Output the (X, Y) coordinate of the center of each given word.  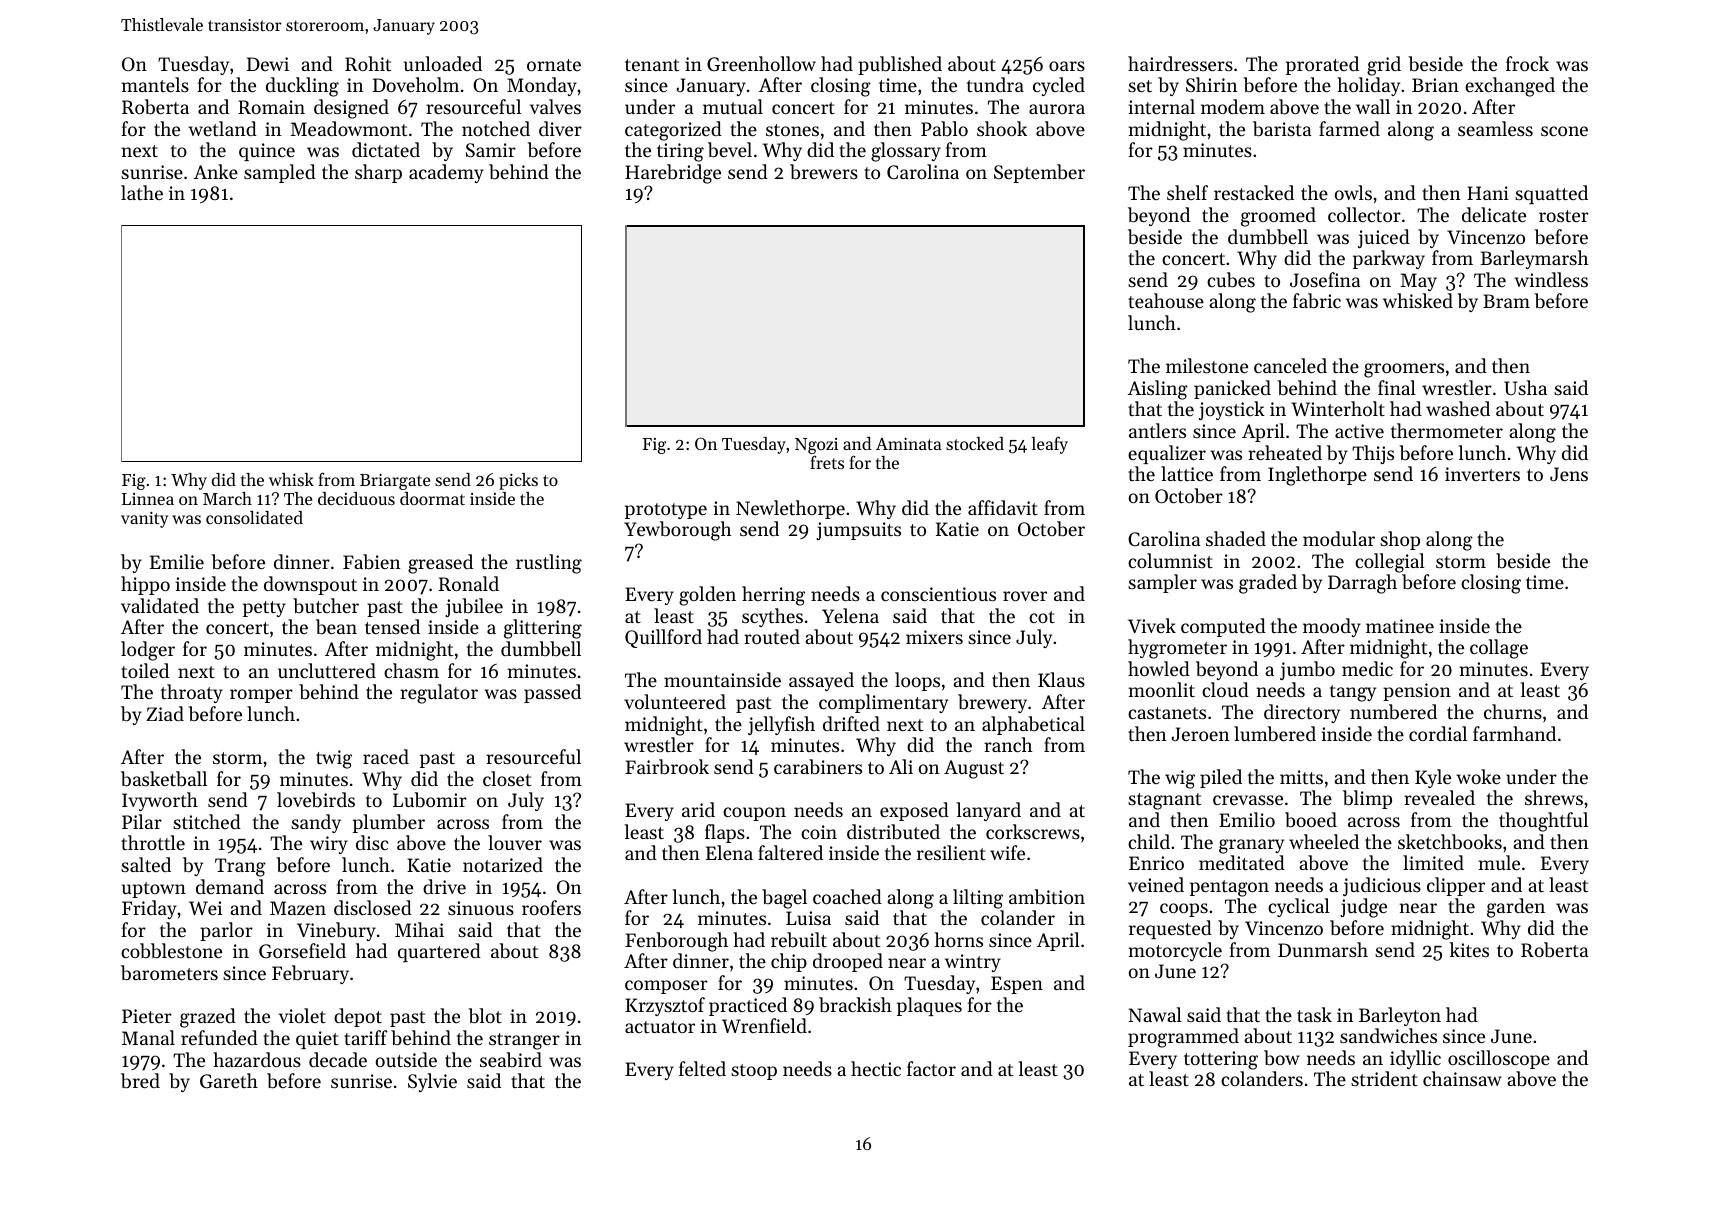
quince (267, 152)
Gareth (229, 1081)
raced (386, 756)
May (1418, 282)
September (1039, 173)
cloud (1225, 689)
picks (518, 481)
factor (931, 1068)
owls (1353, 192)
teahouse (1166, 300)
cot (1042, 617)
